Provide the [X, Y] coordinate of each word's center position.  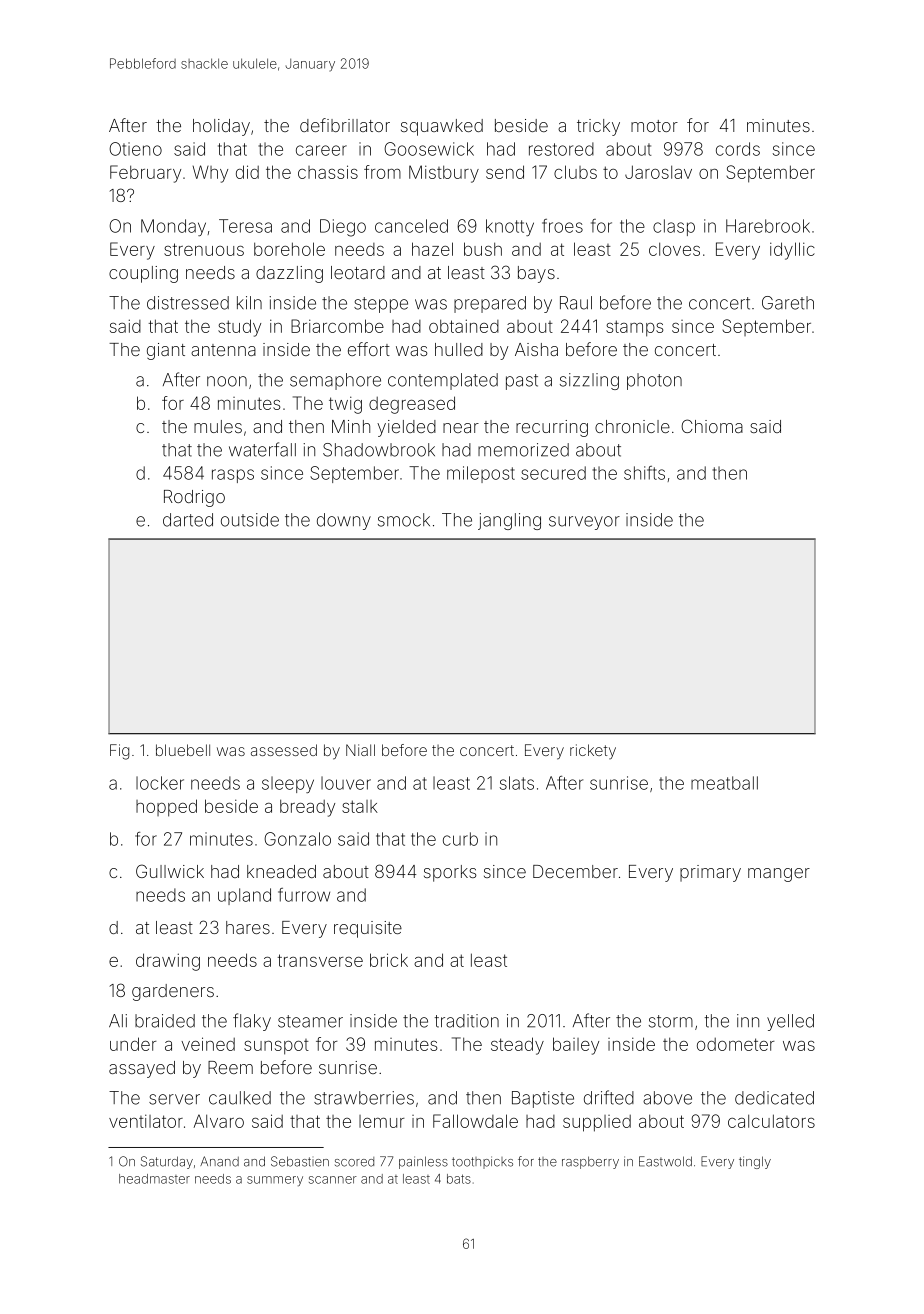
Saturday [167, 1162]
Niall [360, 750]
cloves [674, 249]
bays [536, 274]
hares [248, 927]
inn [748, 1020]
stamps [634, 328]
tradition [467, 1021]
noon [227, 381]
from [382, 172]
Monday [173, 227]
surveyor [584, 523]
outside [250, 520]
